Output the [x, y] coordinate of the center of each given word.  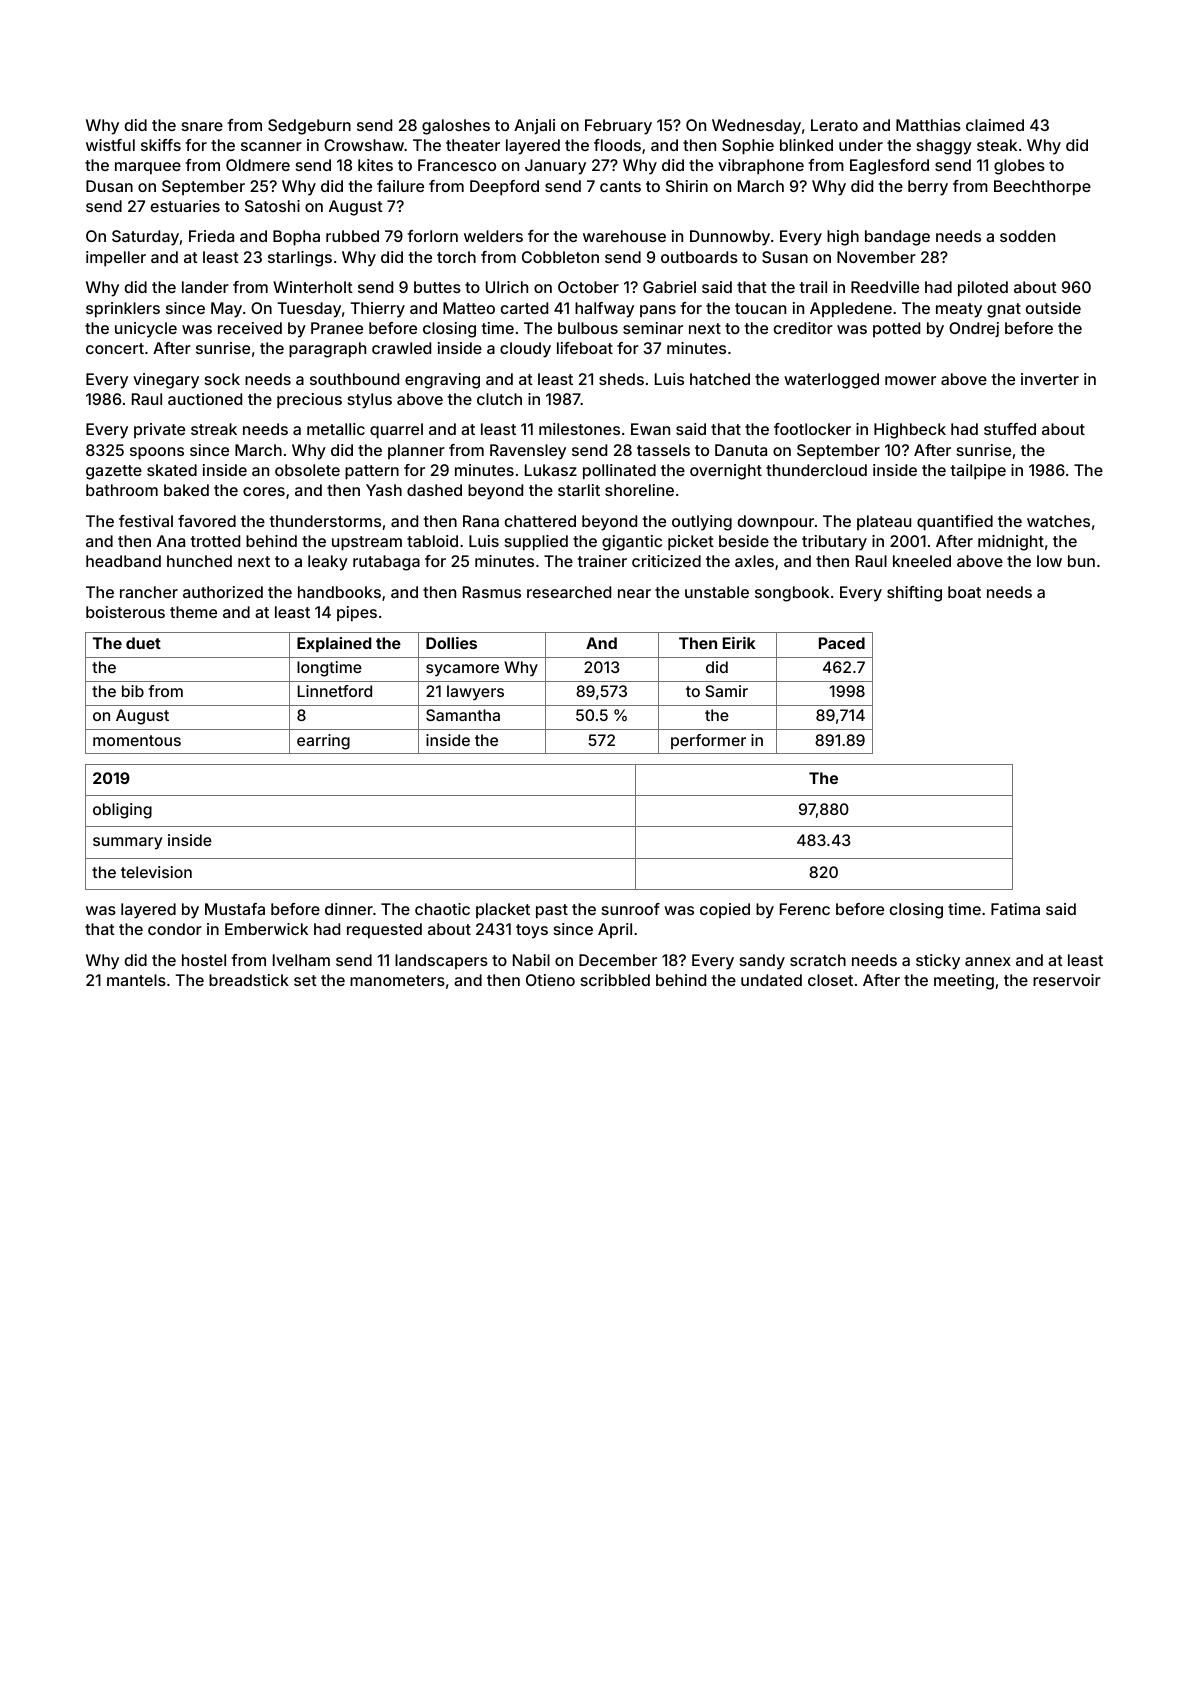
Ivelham [301, 960]
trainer [602, 561]
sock [222, 379]
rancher [149, 592]
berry [928, 188]
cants [620, 186]
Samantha [463, 715]
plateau [884, 522]
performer [708, 741]
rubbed [352, 236]
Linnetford [335, 691]
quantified [955, 523]
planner [416, 451]
